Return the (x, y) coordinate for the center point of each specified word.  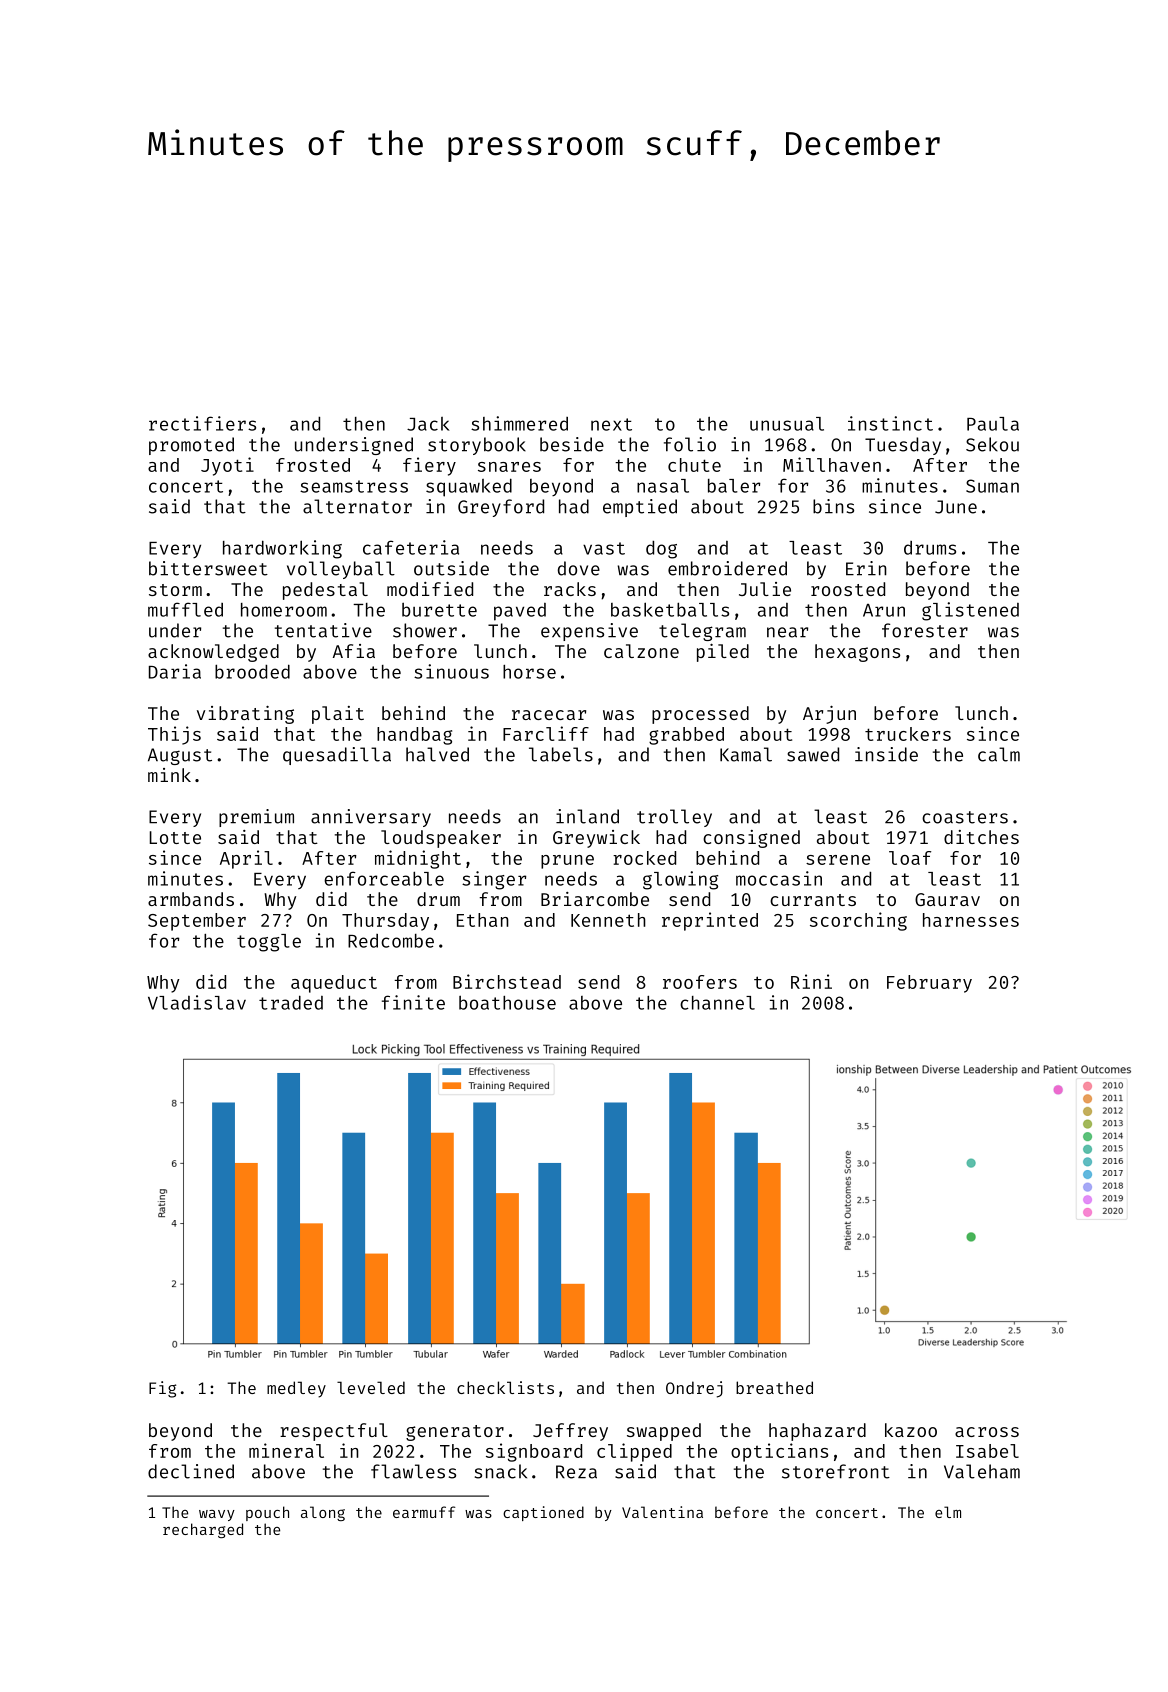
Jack (428, 424)
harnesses (971, 920)
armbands (191, 899)
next (611, 424)
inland (587, 816)
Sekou (992, 444)
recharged (203, 1530)
